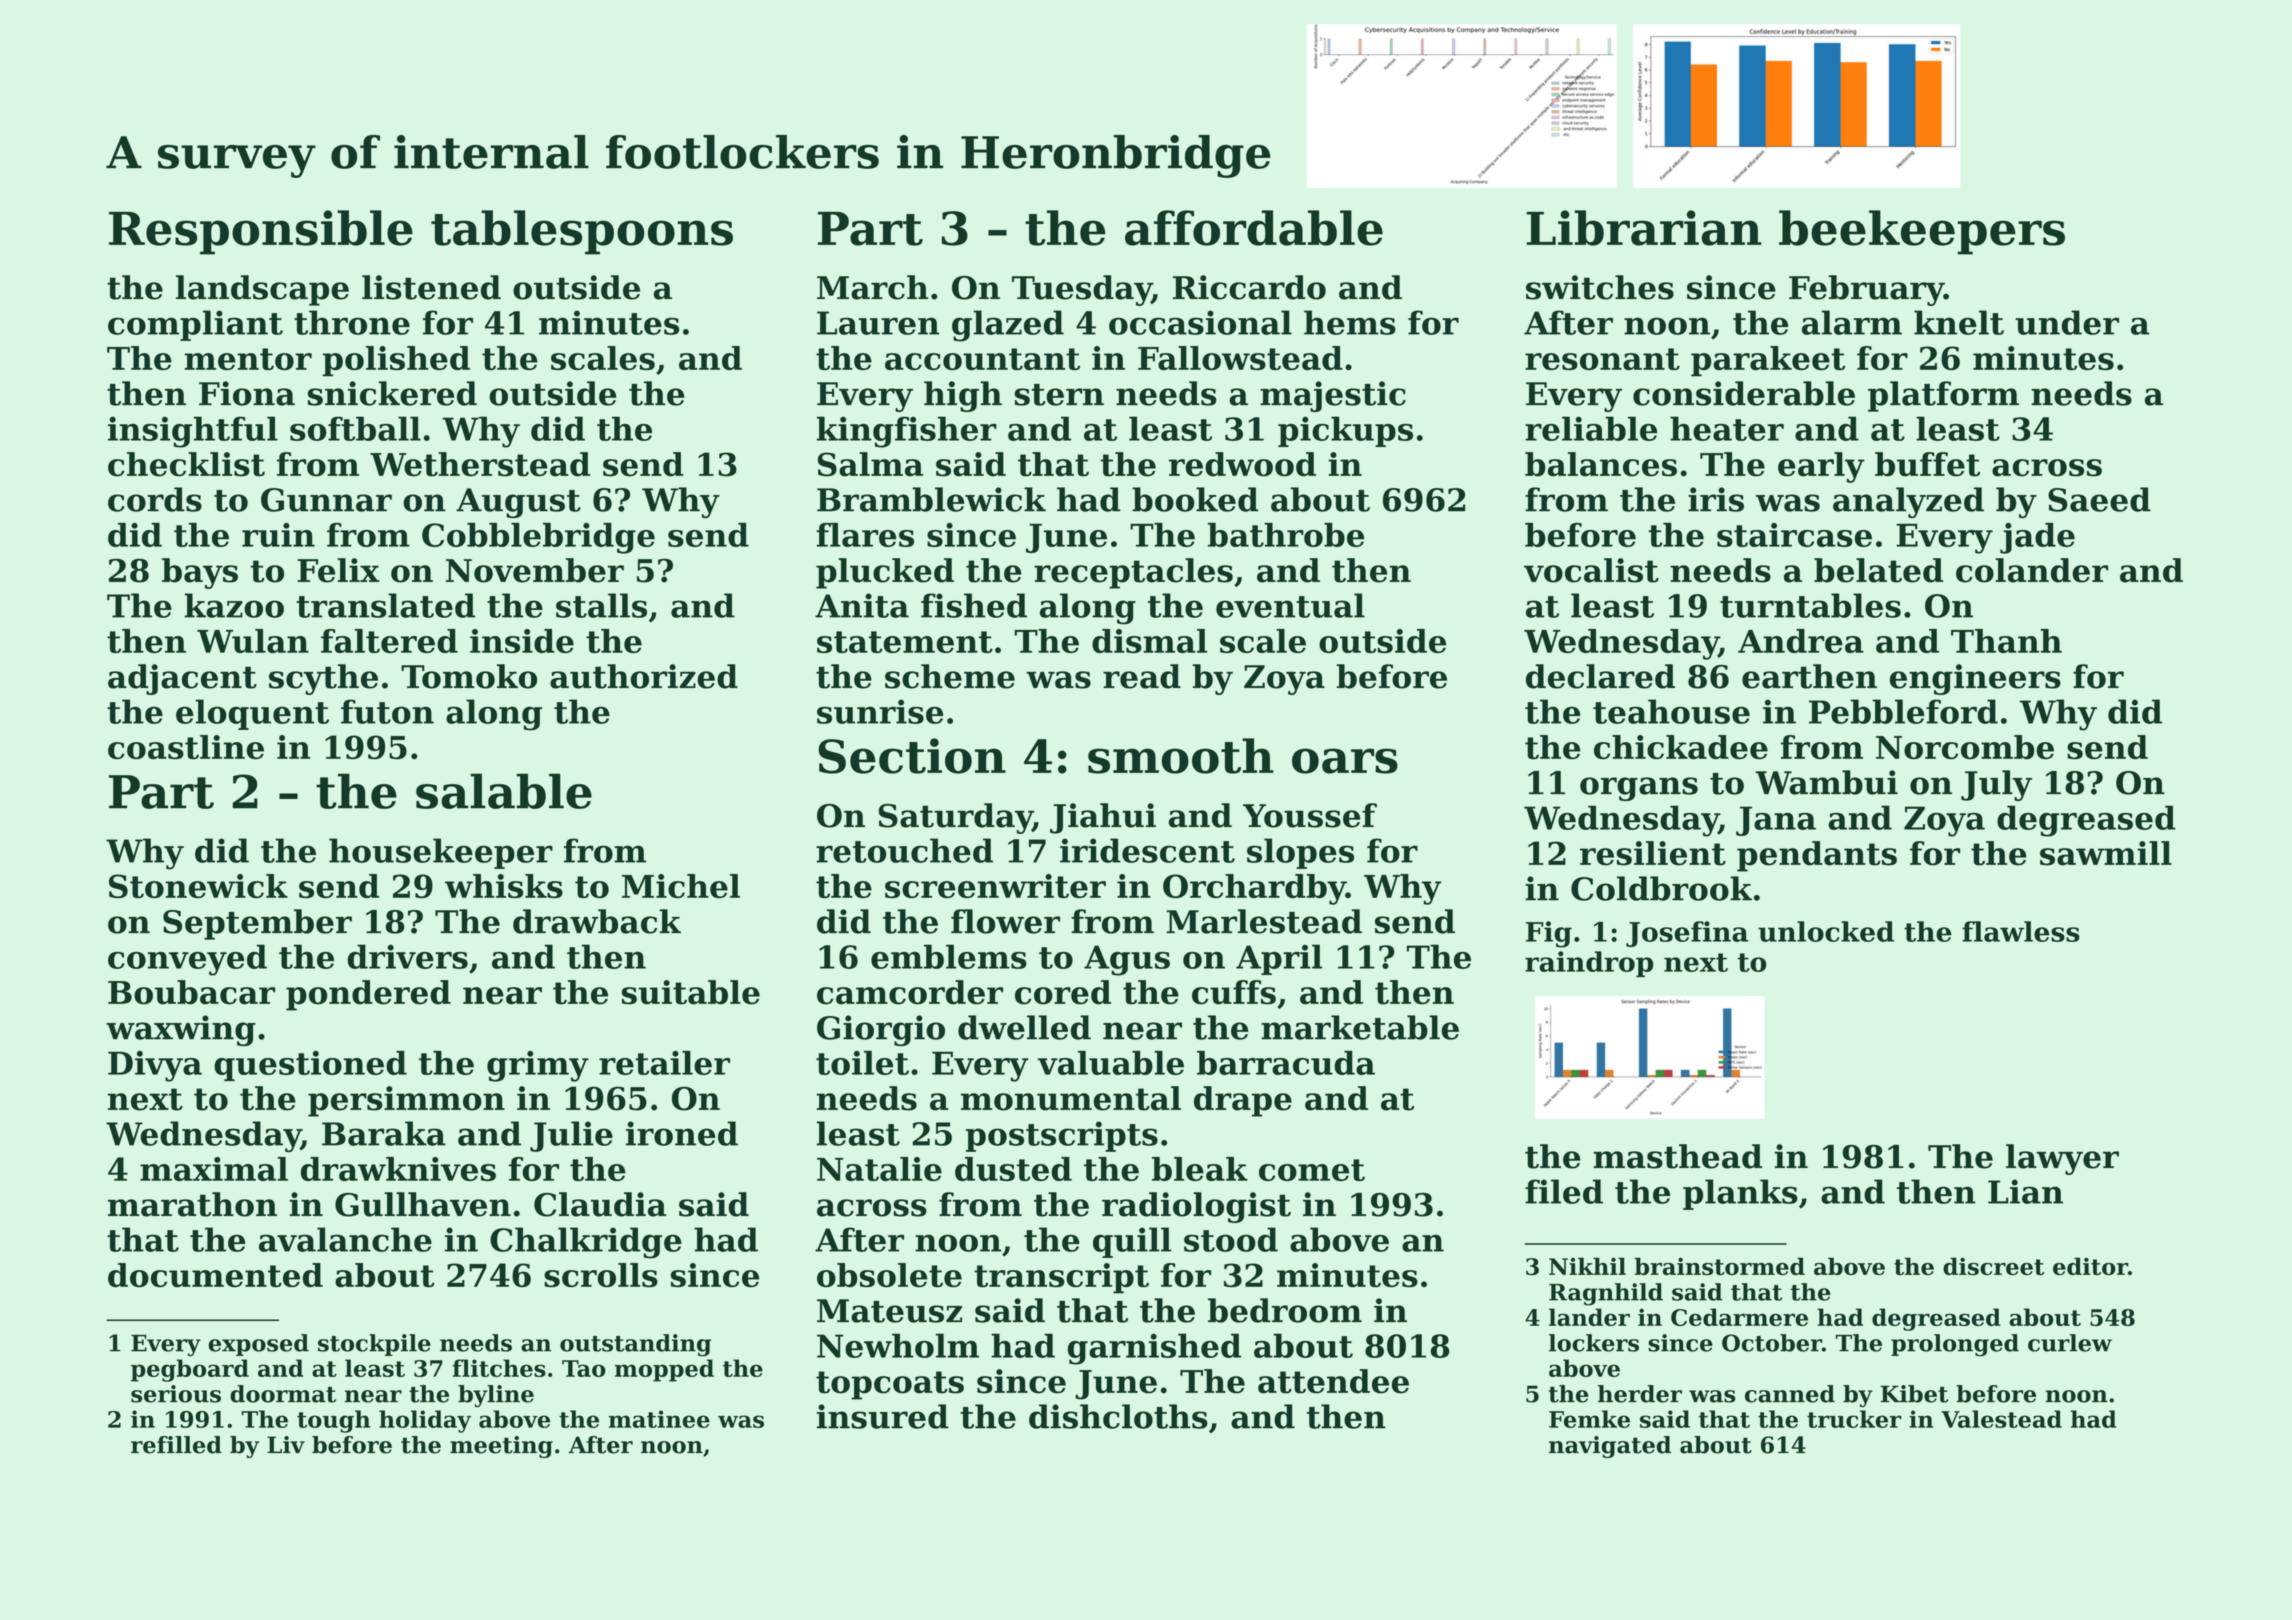 The image size is (2292, 1620). I want to click on listened, so click(431, 287).
